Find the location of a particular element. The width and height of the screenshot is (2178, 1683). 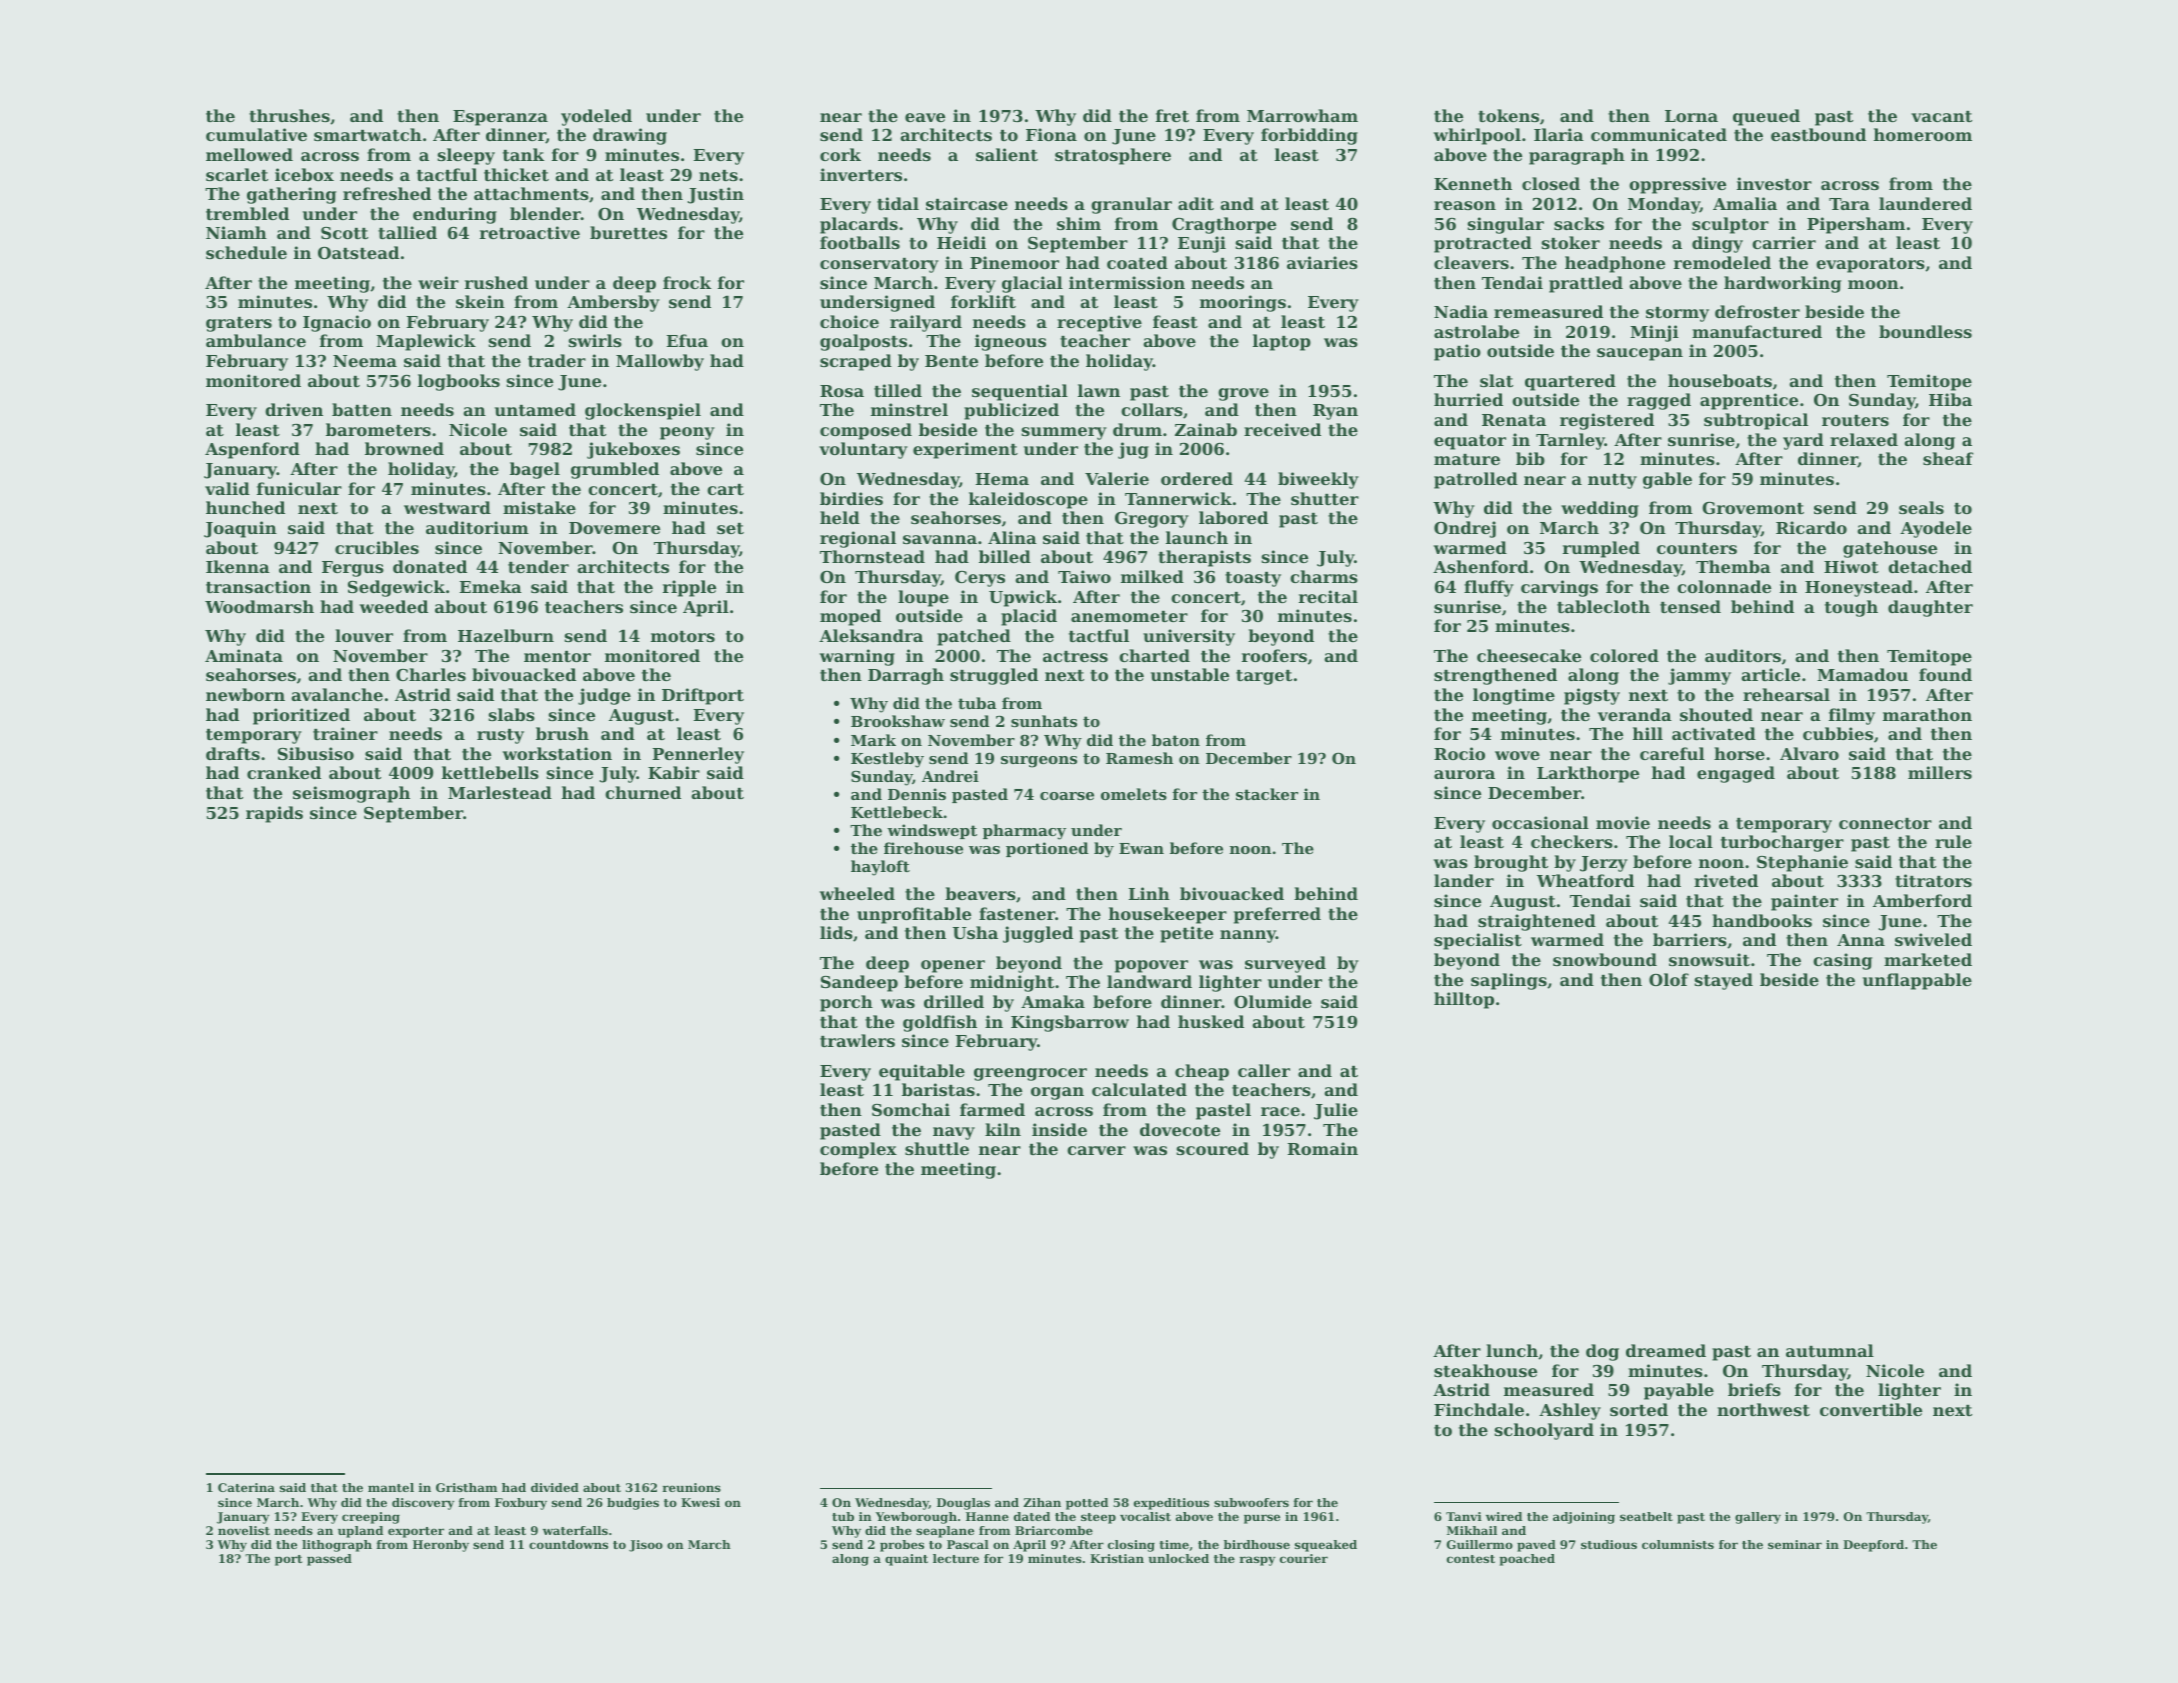

yodeled is located at coordinates (596, 117).
